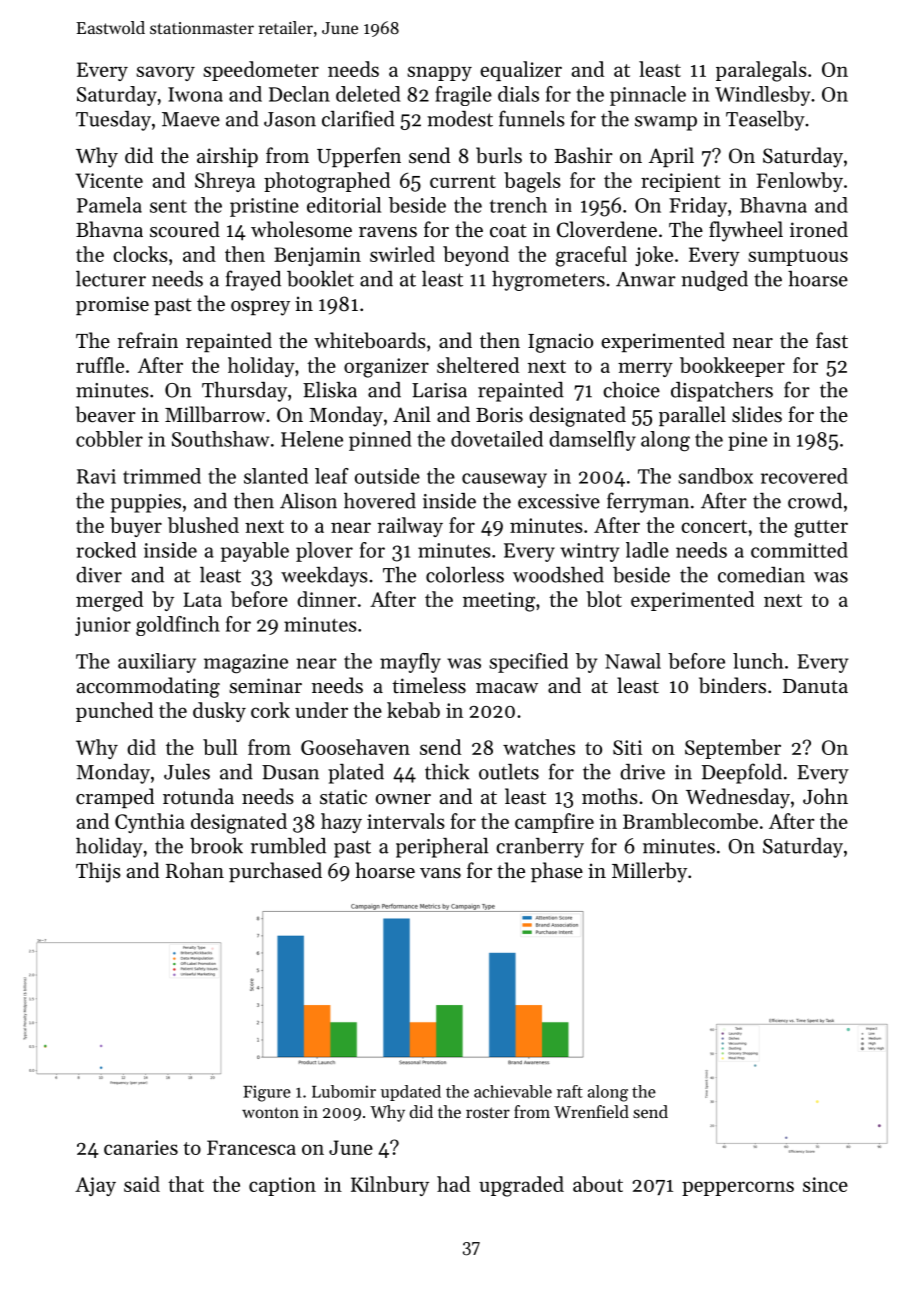  Describe the element at coordinates (832, 340) in the screenshot. I see `fast` at that location.
